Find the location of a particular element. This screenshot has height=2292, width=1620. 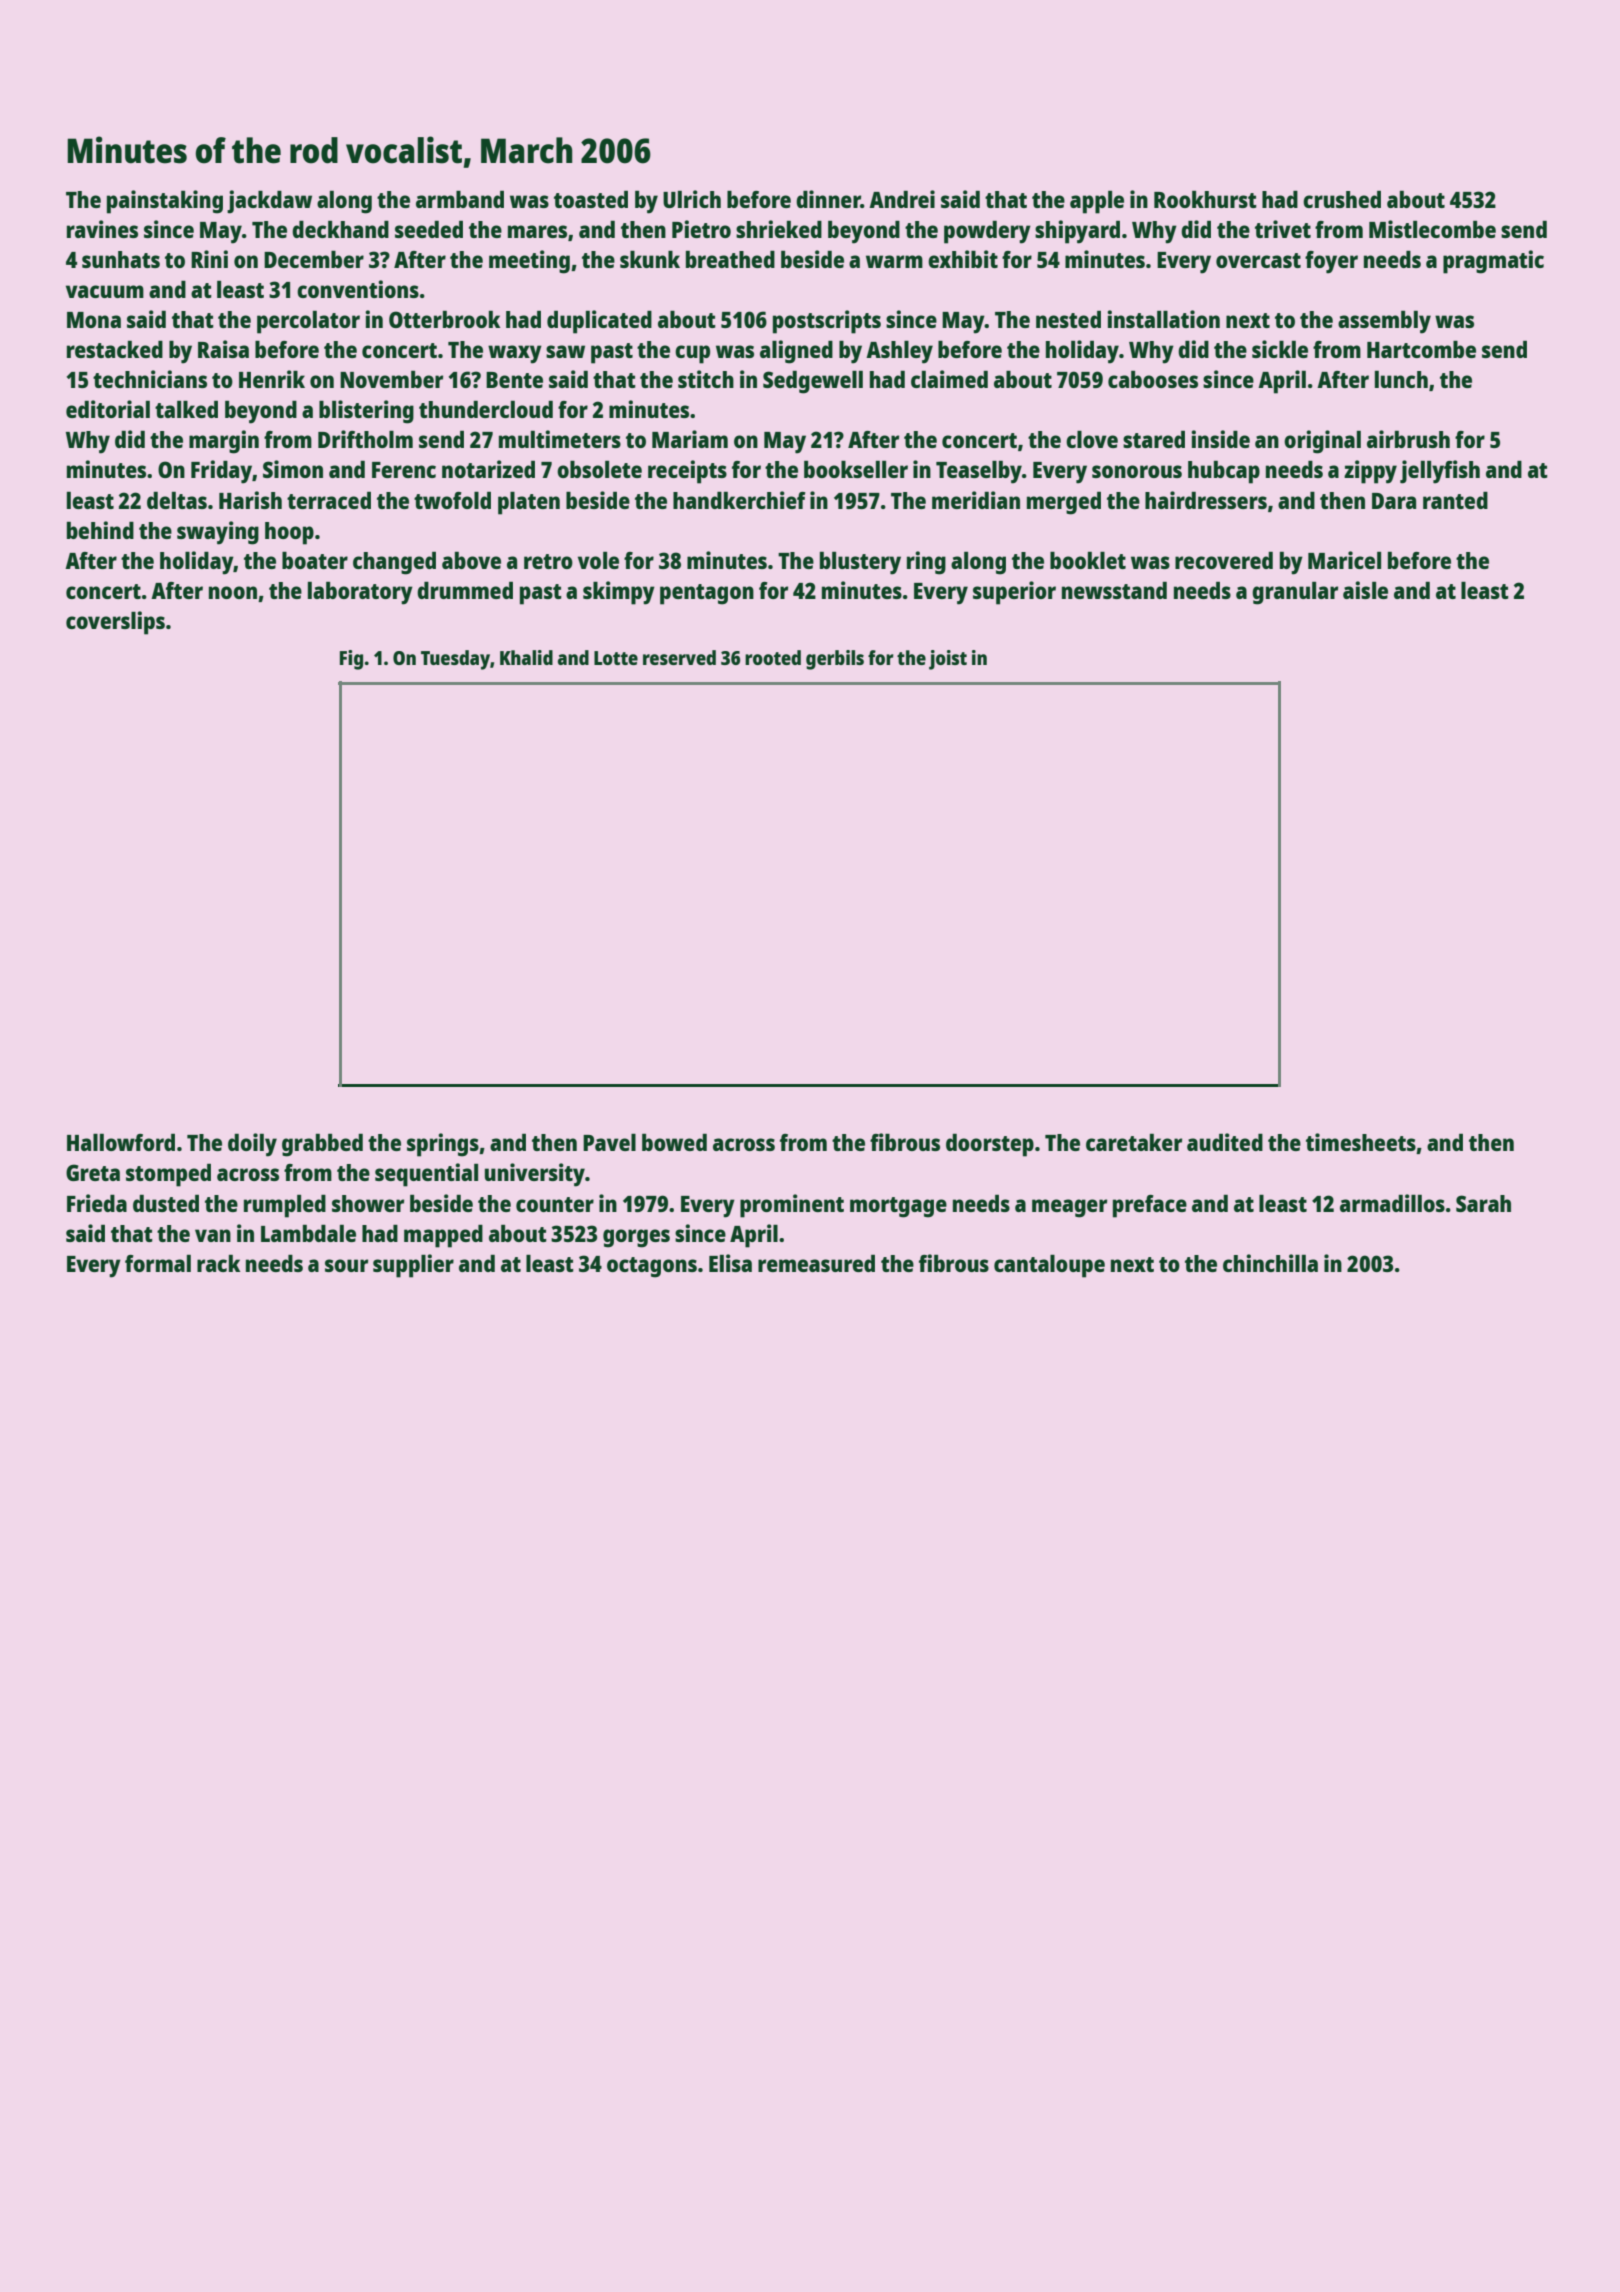

Mona is located at coordinates (94, 320).
